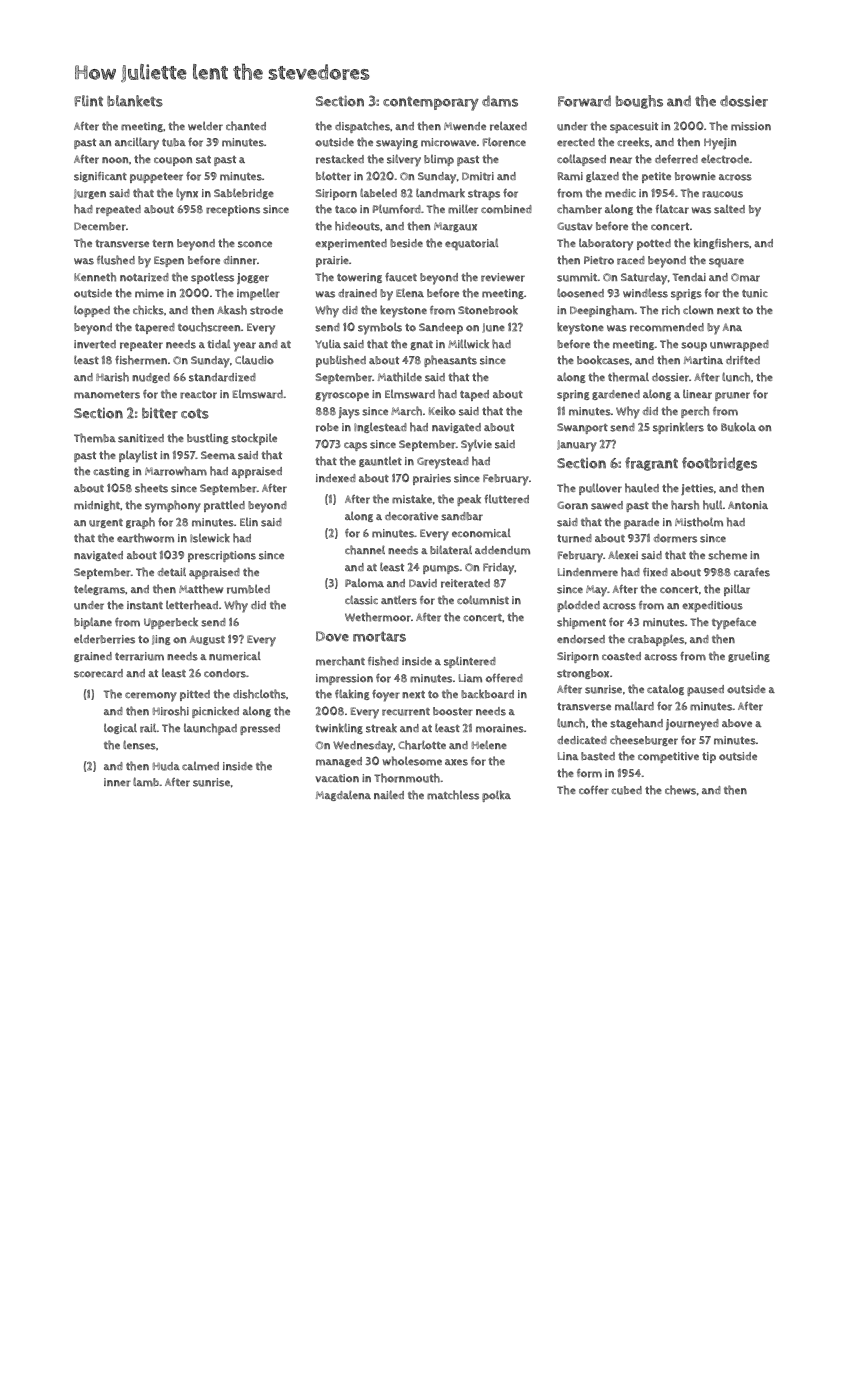  What do you see at coordinates (106, 523) in the screenshot?
I see `urgent` at bounding box center [106, 523].
